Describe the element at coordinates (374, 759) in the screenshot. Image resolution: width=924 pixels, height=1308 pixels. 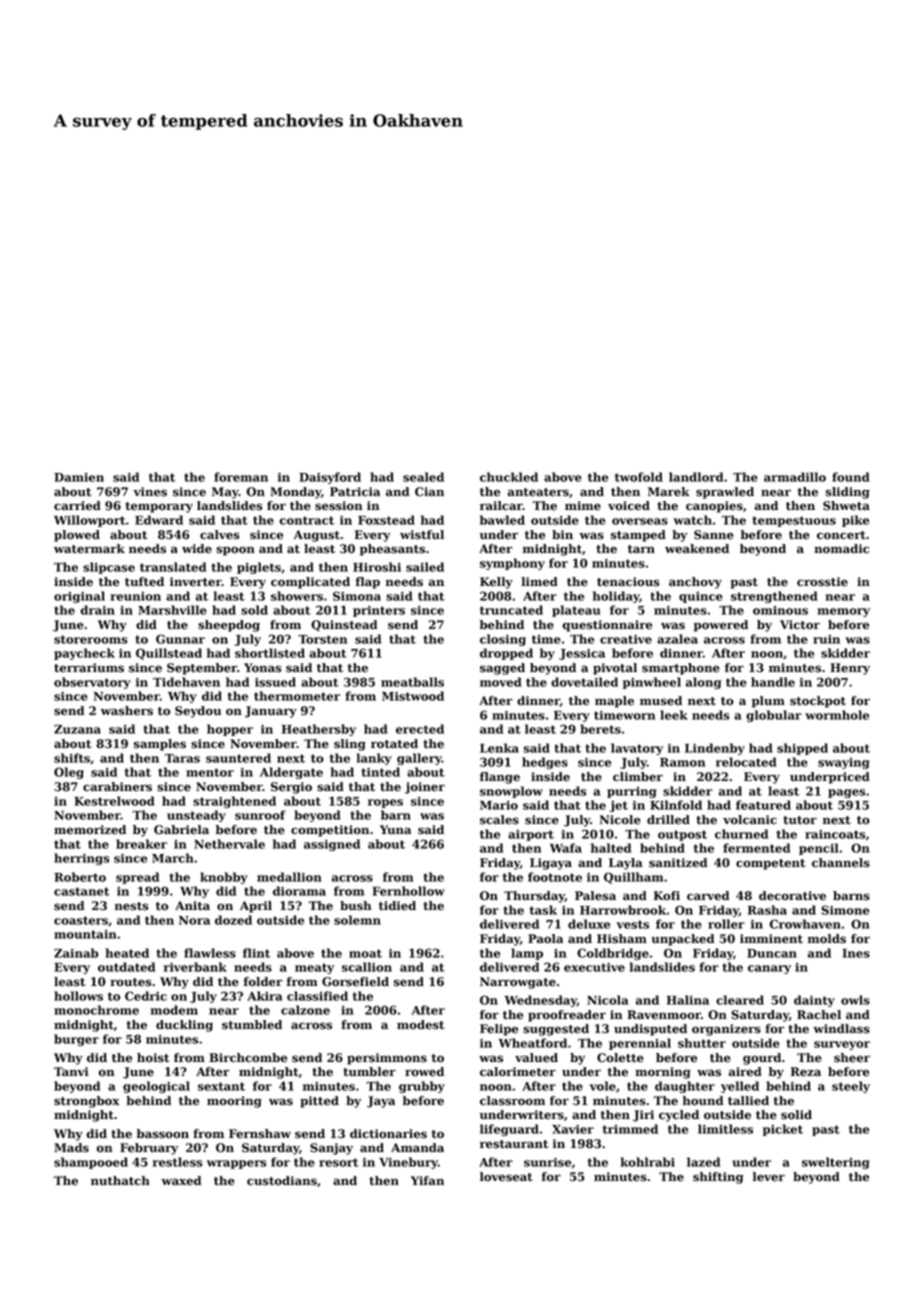
I see `lanky` at that location.
